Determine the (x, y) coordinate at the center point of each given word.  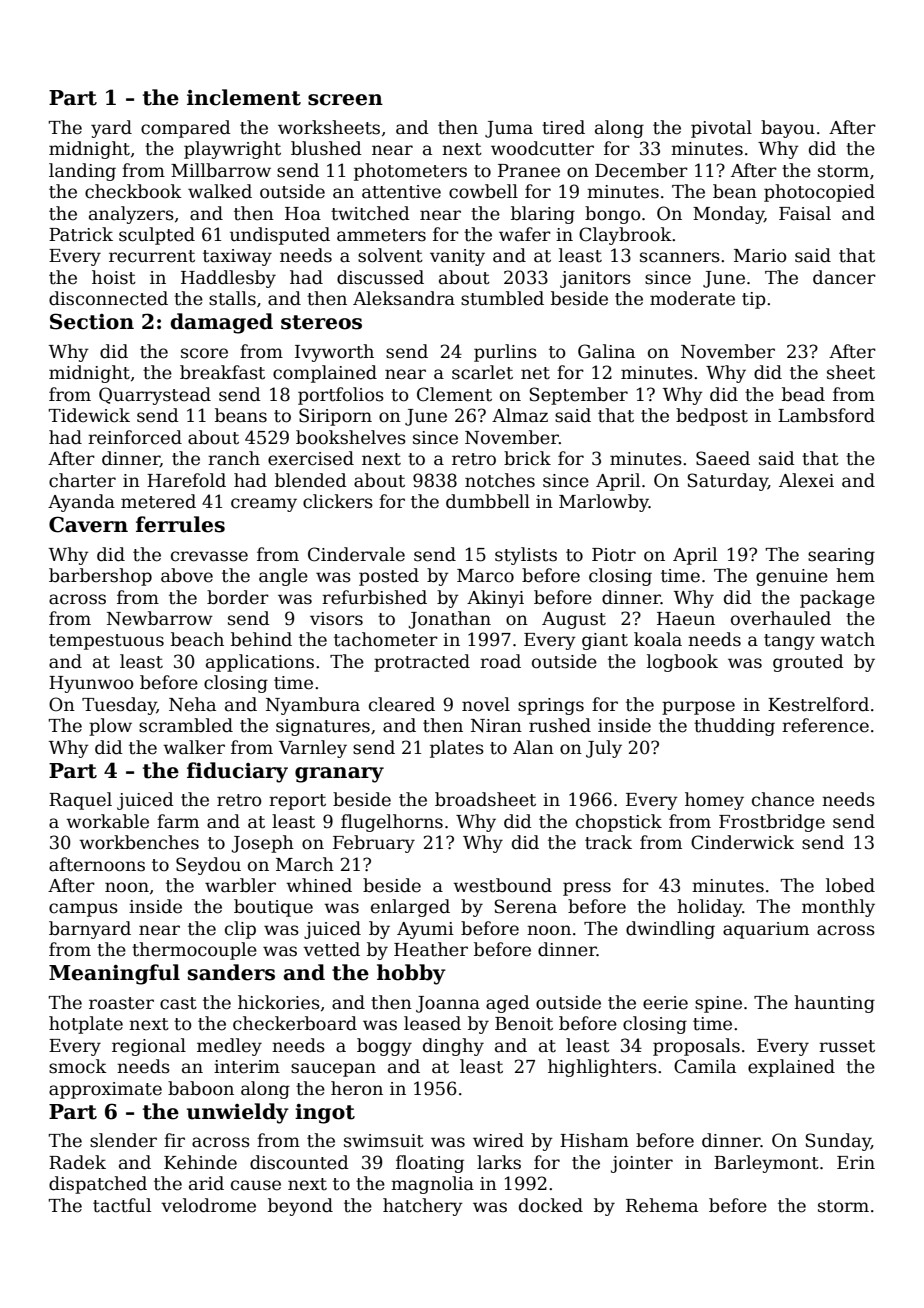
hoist (114, 277)
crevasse (209, 556)
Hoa (303, 214)
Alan (533, 747)
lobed (850, 885)
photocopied (819, 193)
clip (240, 930)
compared (186, 129)
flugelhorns (392, 823)
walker (194, 747)
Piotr (614, 555)
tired (563, 127)
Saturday (728, 482)
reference (825, 725)
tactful (122, 1205)
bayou (788, 129)
